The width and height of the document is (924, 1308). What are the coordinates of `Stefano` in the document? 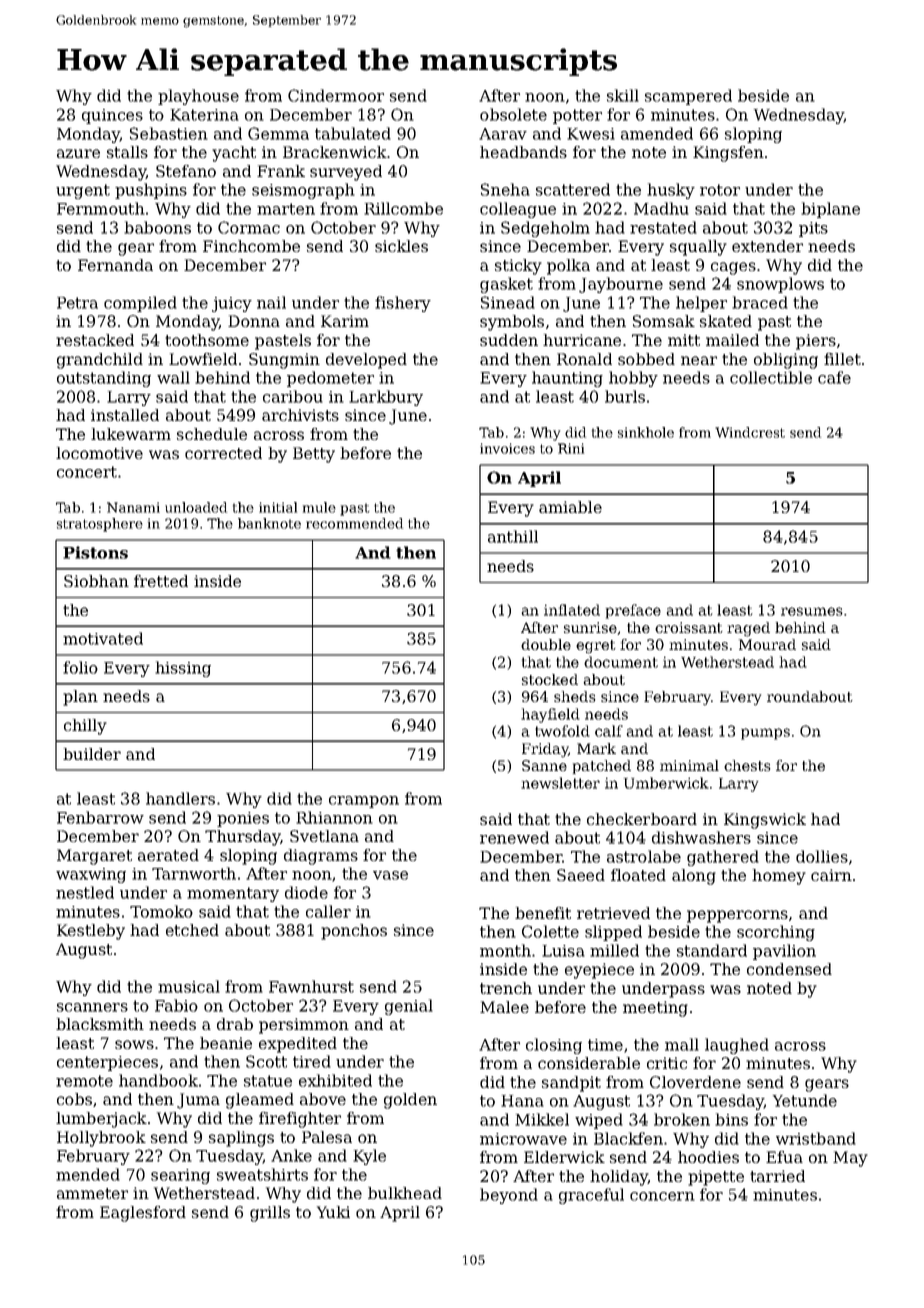 It's located at (186, 171).
